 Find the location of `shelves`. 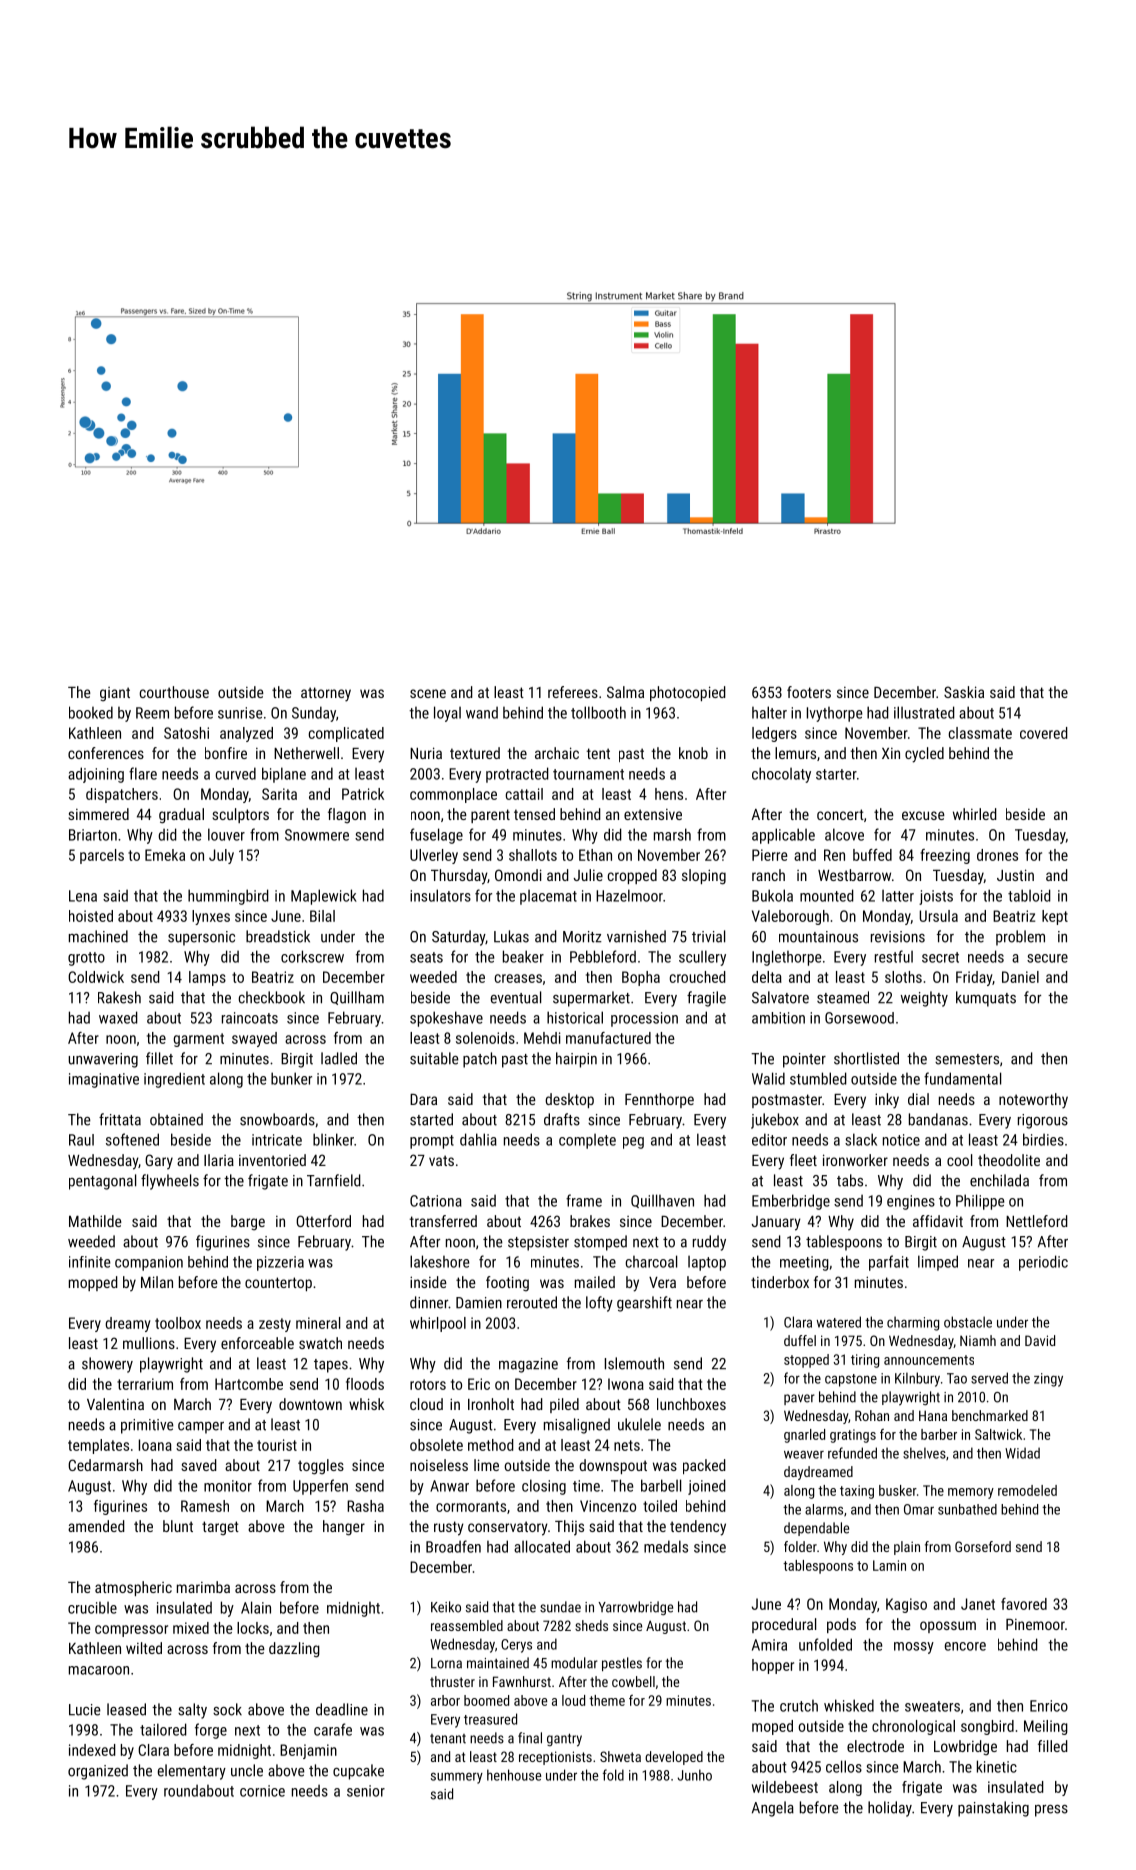

shelves is located at coordinates (924, 1453).
